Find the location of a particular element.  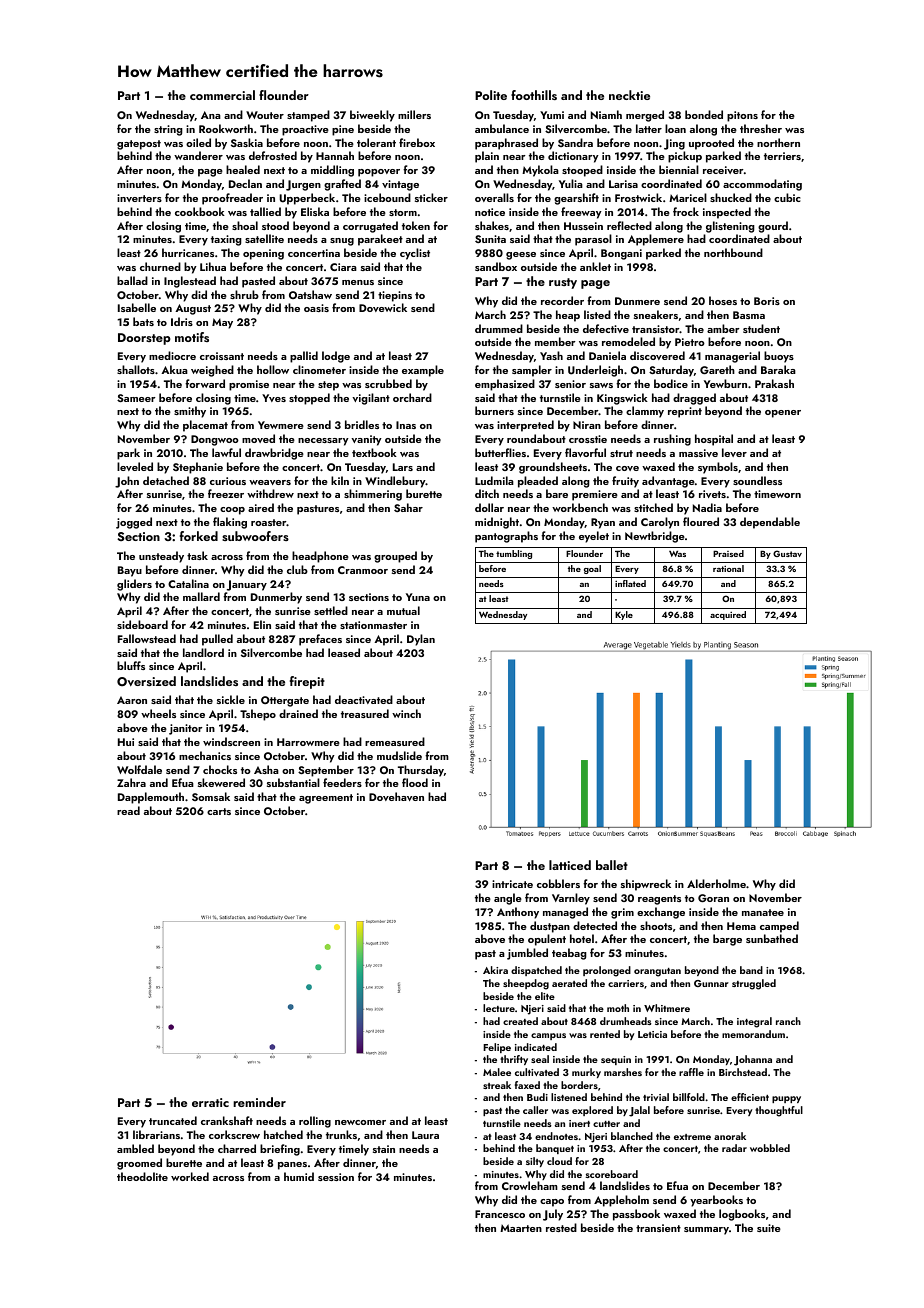

carts is located at coordinates (219, 811).
